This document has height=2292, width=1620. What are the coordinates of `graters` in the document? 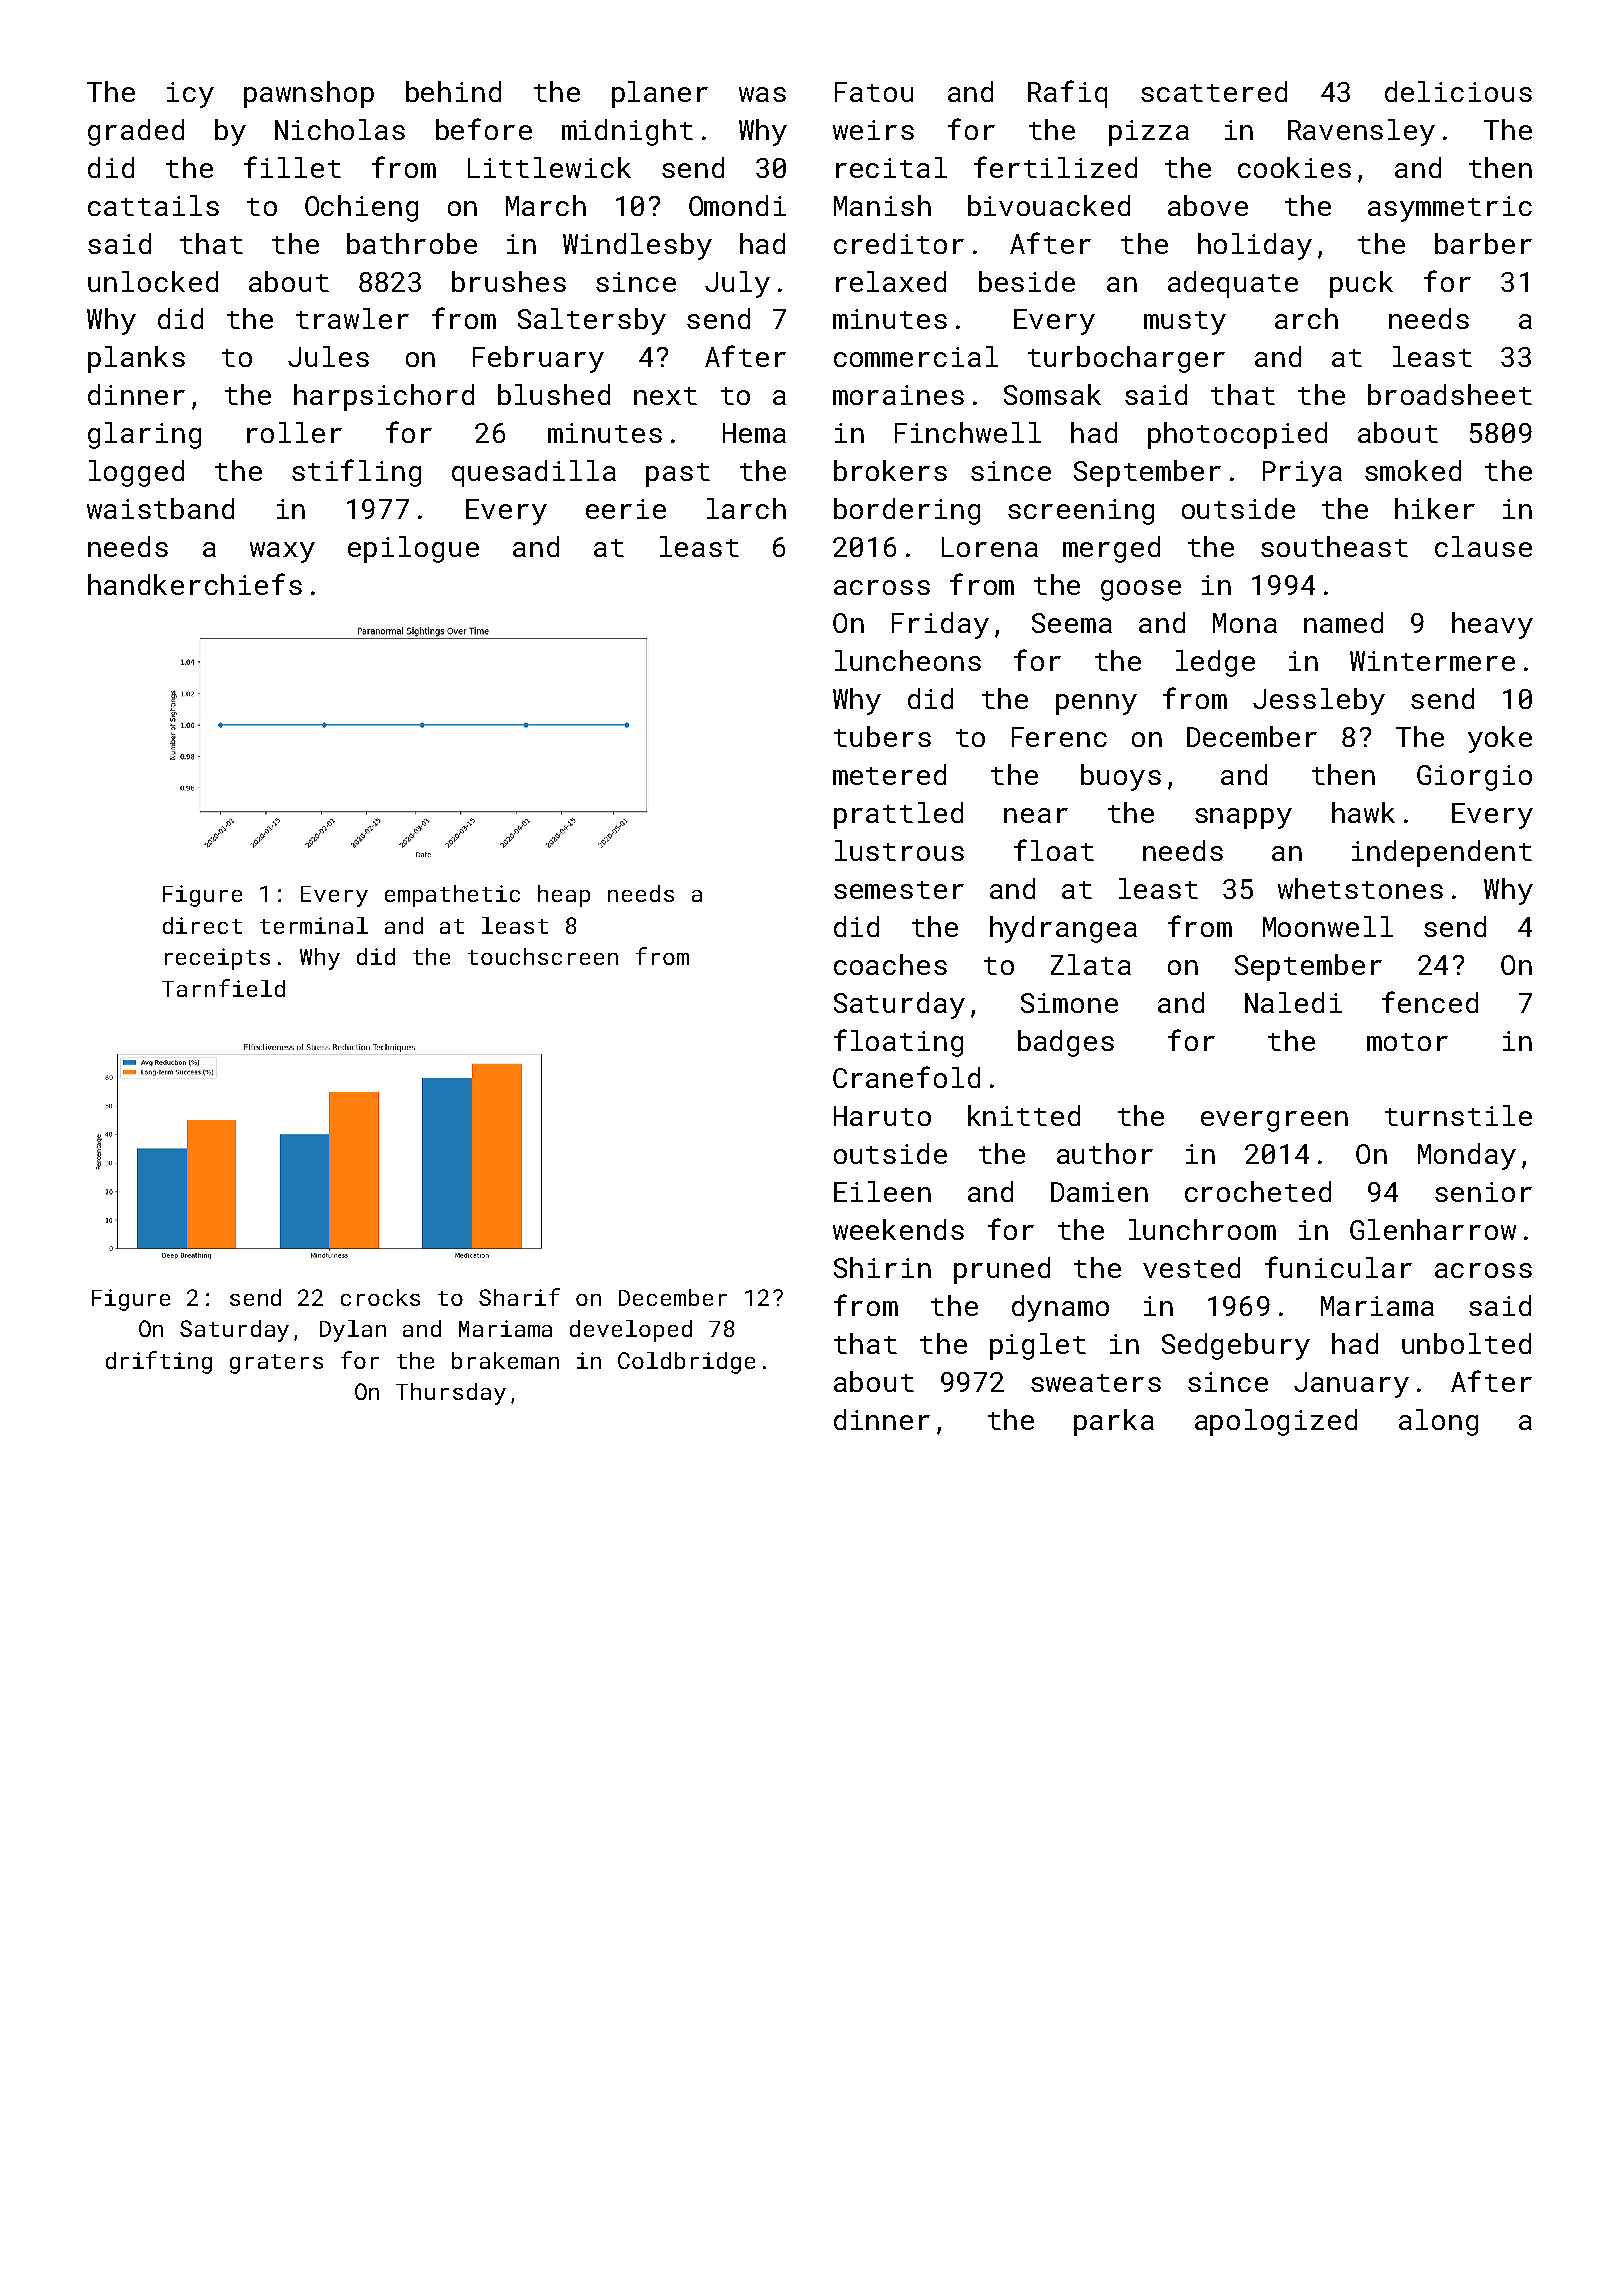 It's located at (276, 1364).
